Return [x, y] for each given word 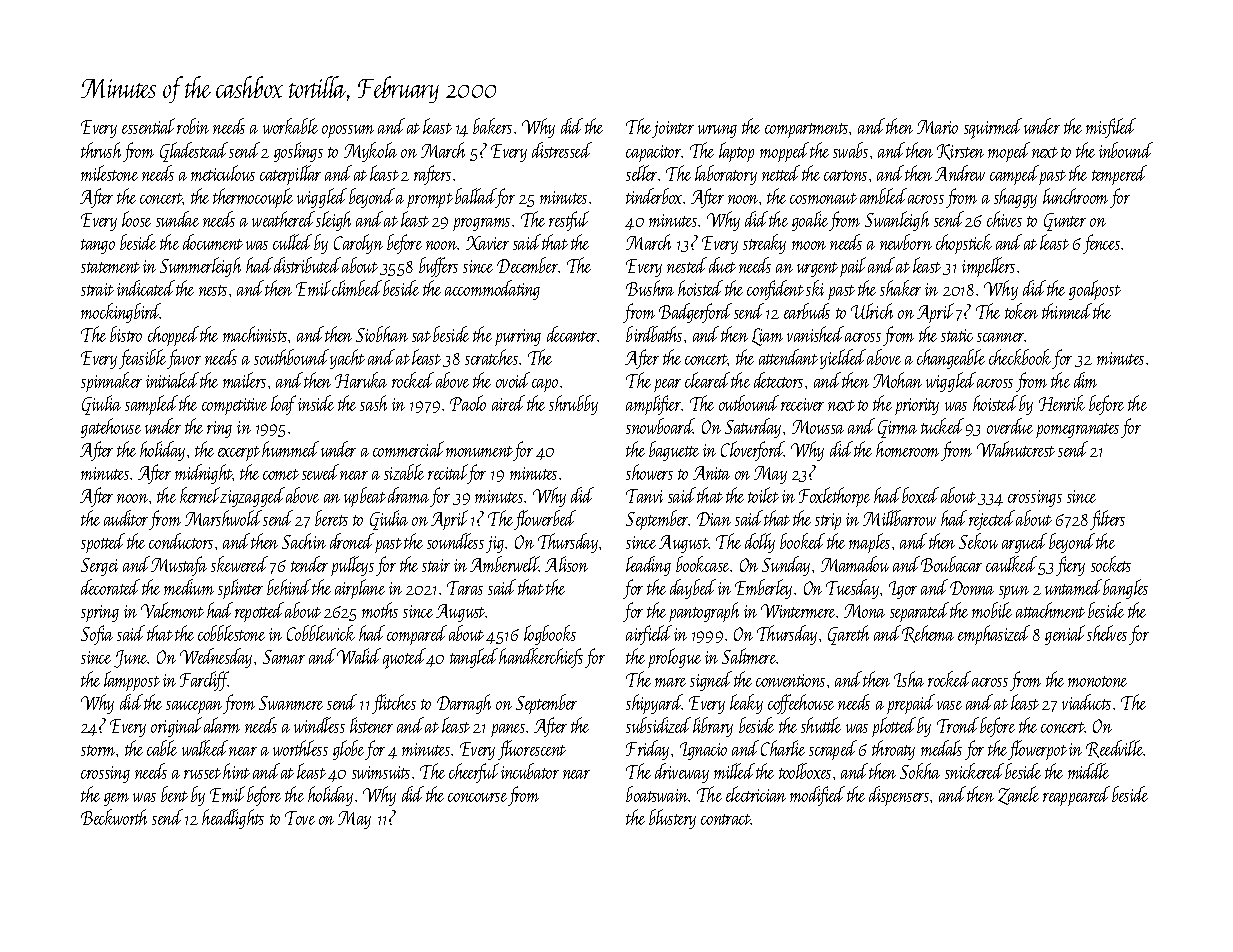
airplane [360, 589]
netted [781, 173]
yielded [843, 359]
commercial [408, 449]
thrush [101, 150]
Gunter [1065, 222]
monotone [1097, 681]
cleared [707, 380]
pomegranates [1077, 430]
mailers [244, 380]
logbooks [550, 635]
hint [236, 771]
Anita [711, 473]
